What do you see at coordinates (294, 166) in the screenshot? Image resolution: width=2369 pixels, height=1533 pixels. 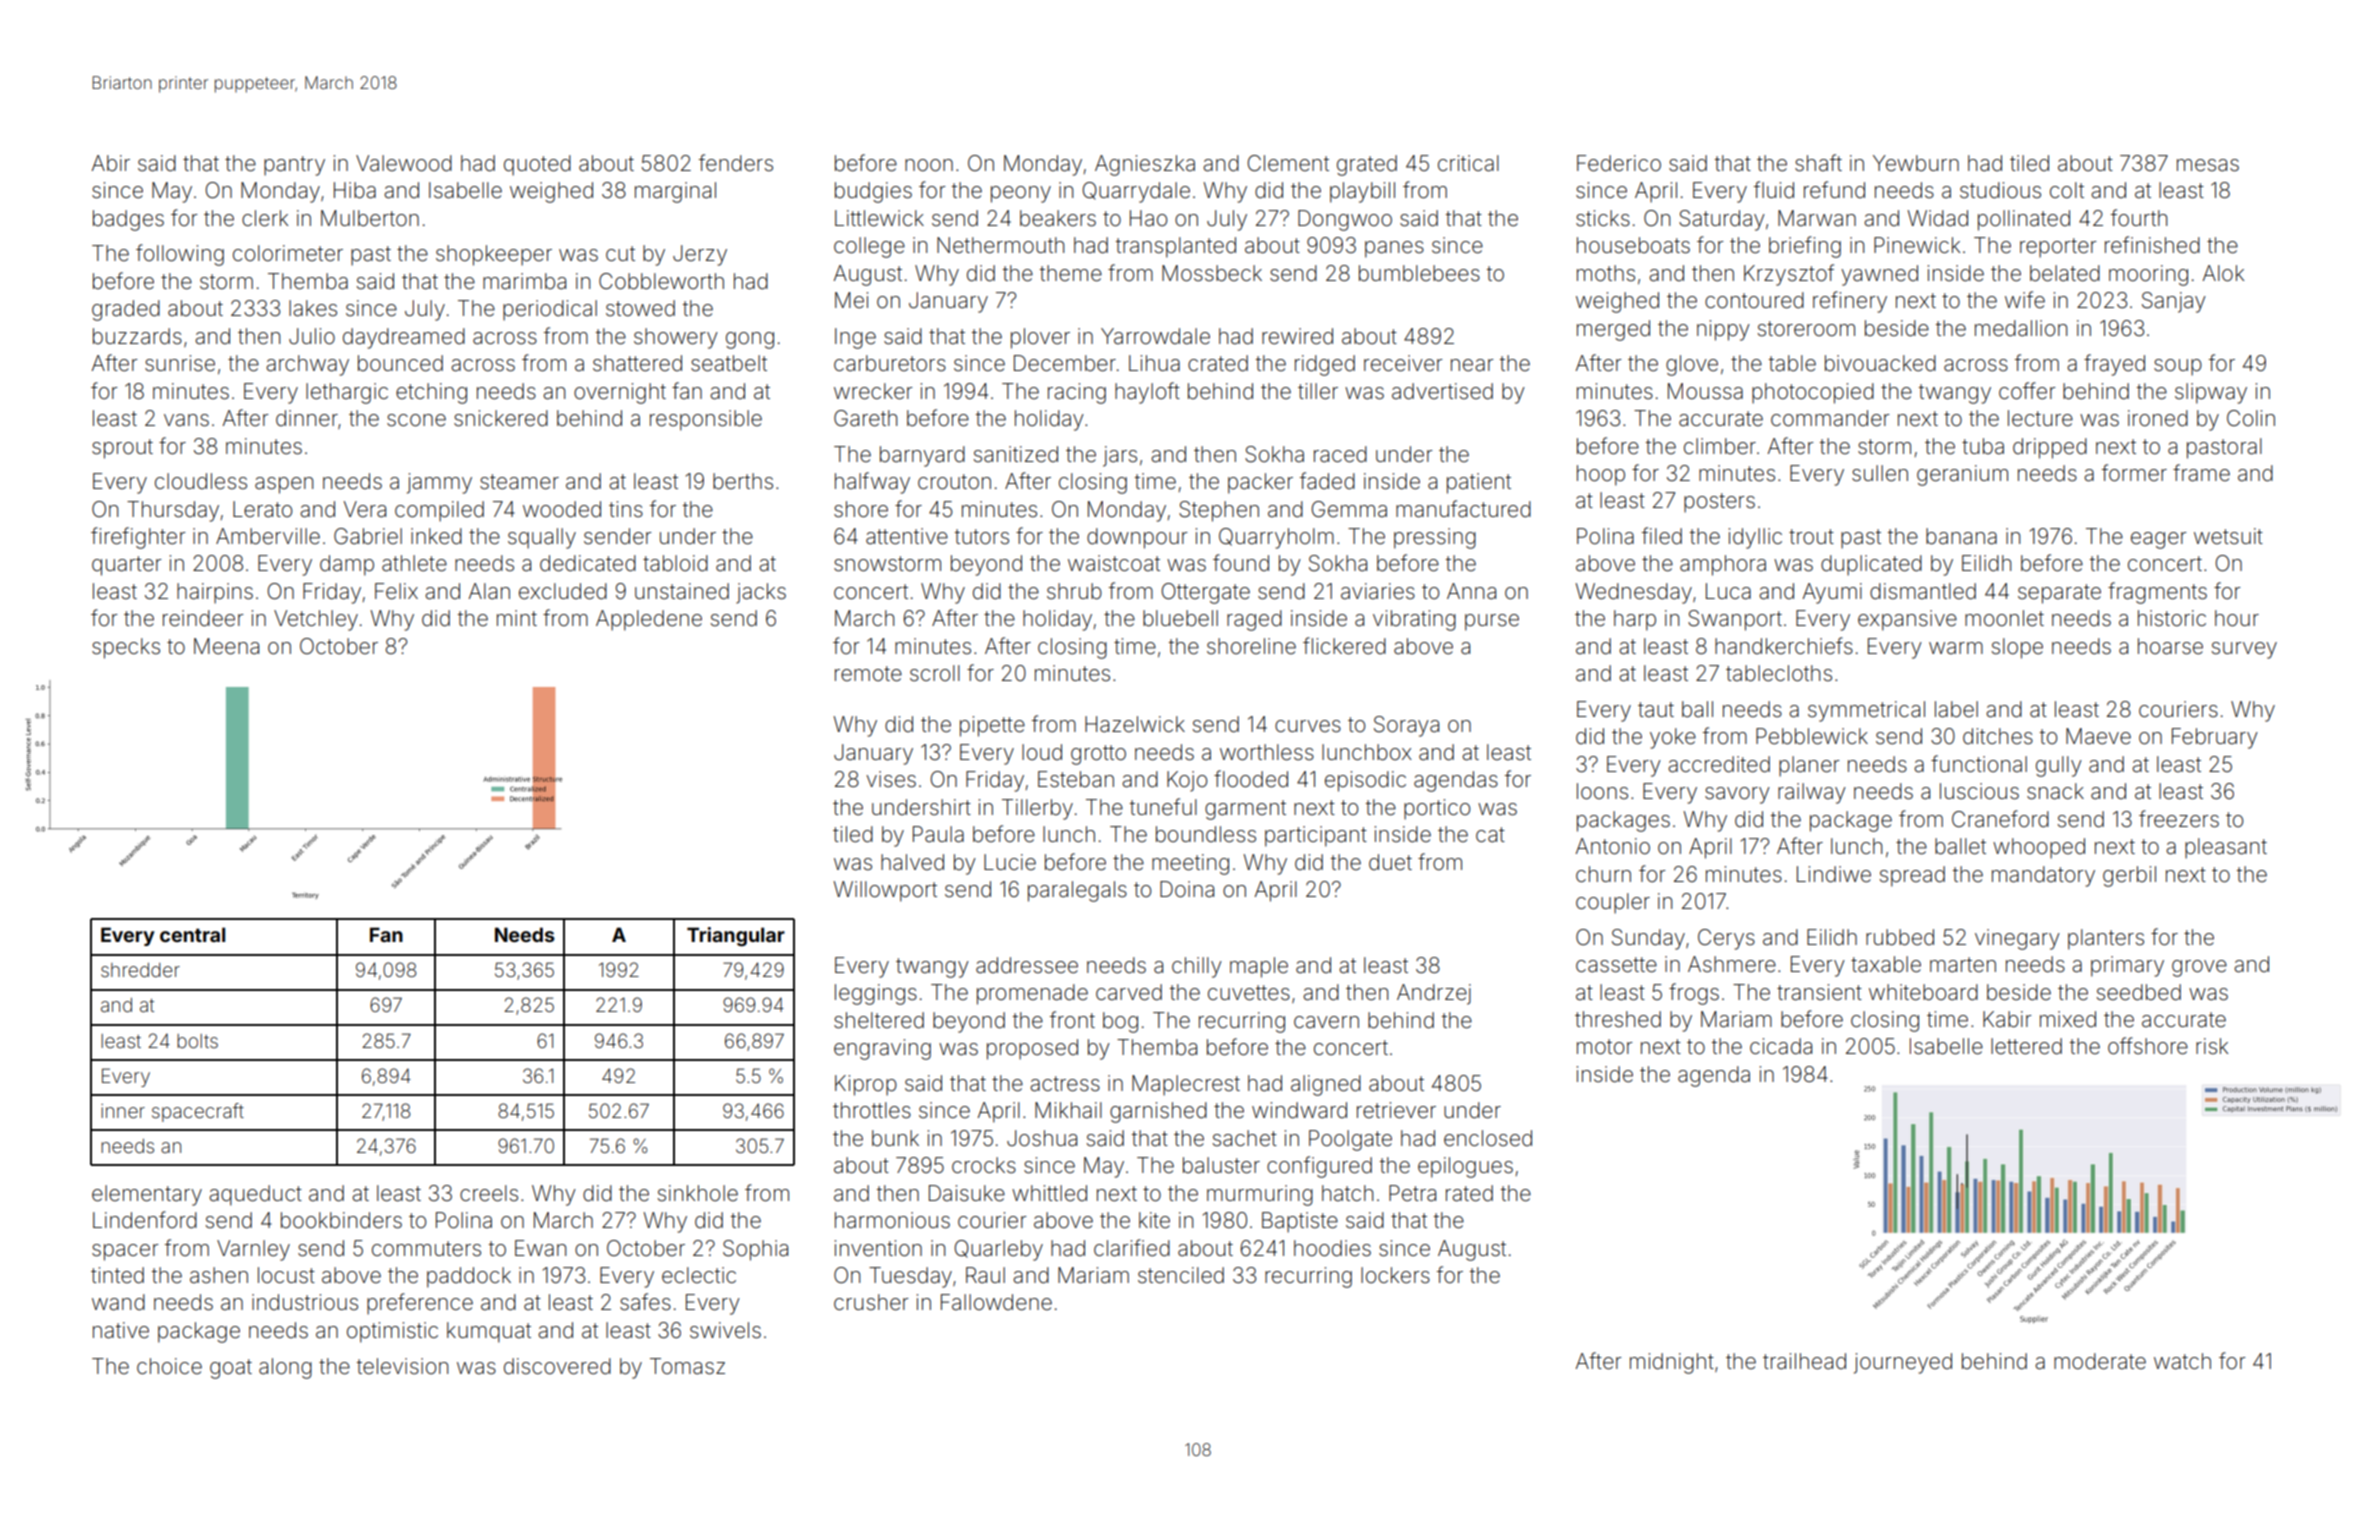 I see `pantry` at bounding box center [294, 166].
